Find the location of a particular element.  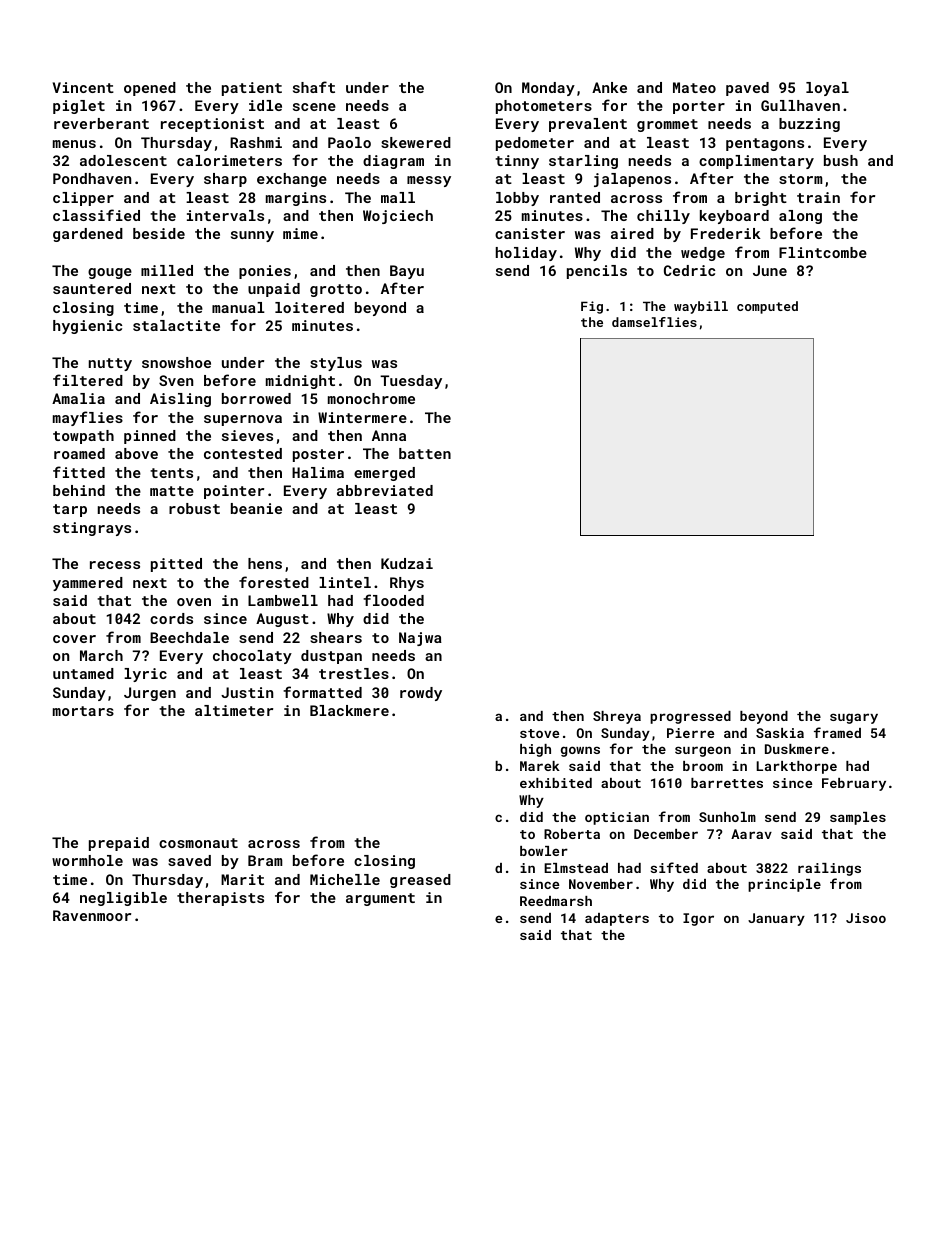

batten is located at coordinates (425, 453).
